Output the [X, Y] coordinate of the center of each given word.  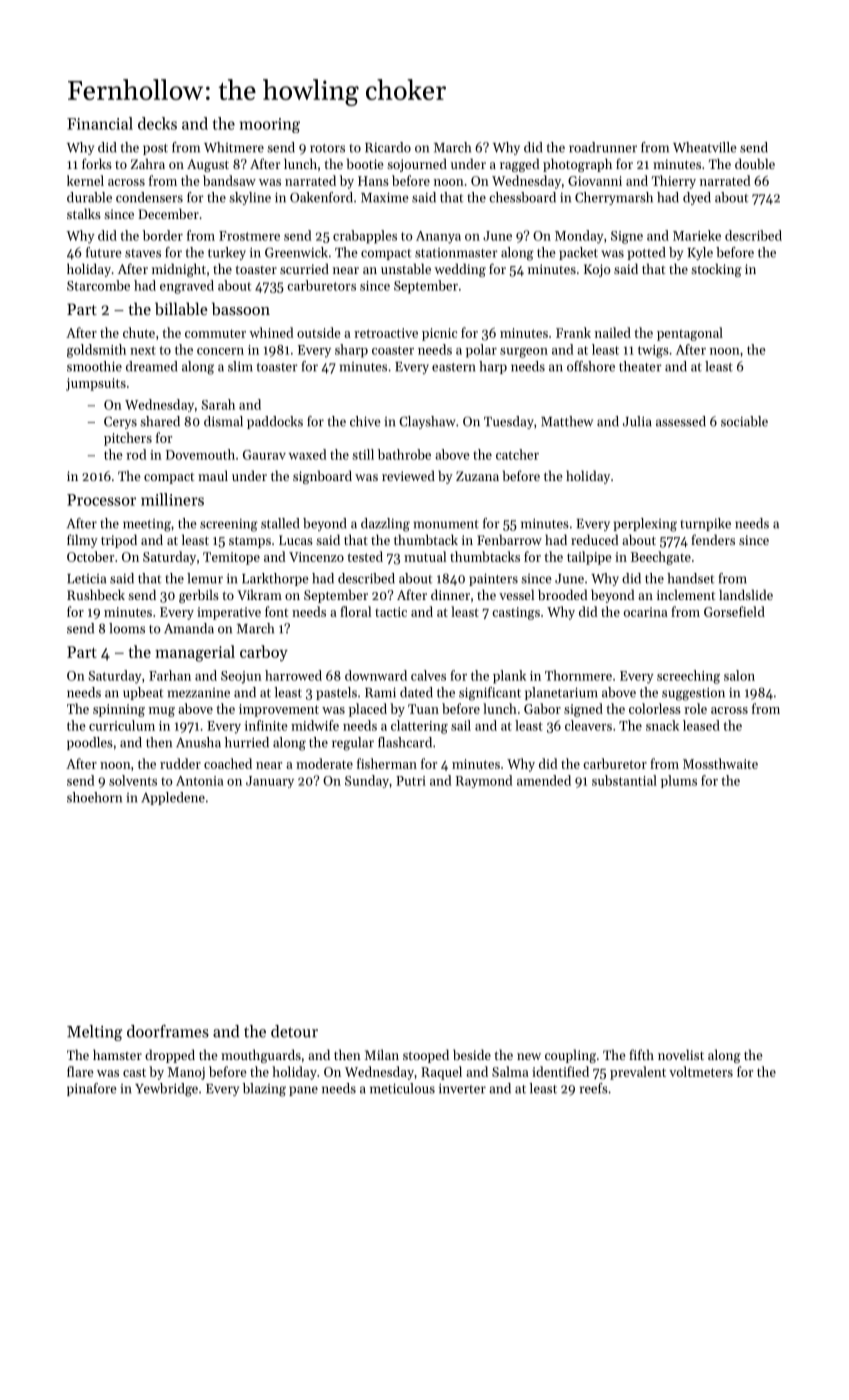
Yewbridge [166, 1090]
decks [157, 123]
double [755, 163]
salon [739, 675]
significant [490, 694]
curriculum [122, 725]
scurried [304, 268]
